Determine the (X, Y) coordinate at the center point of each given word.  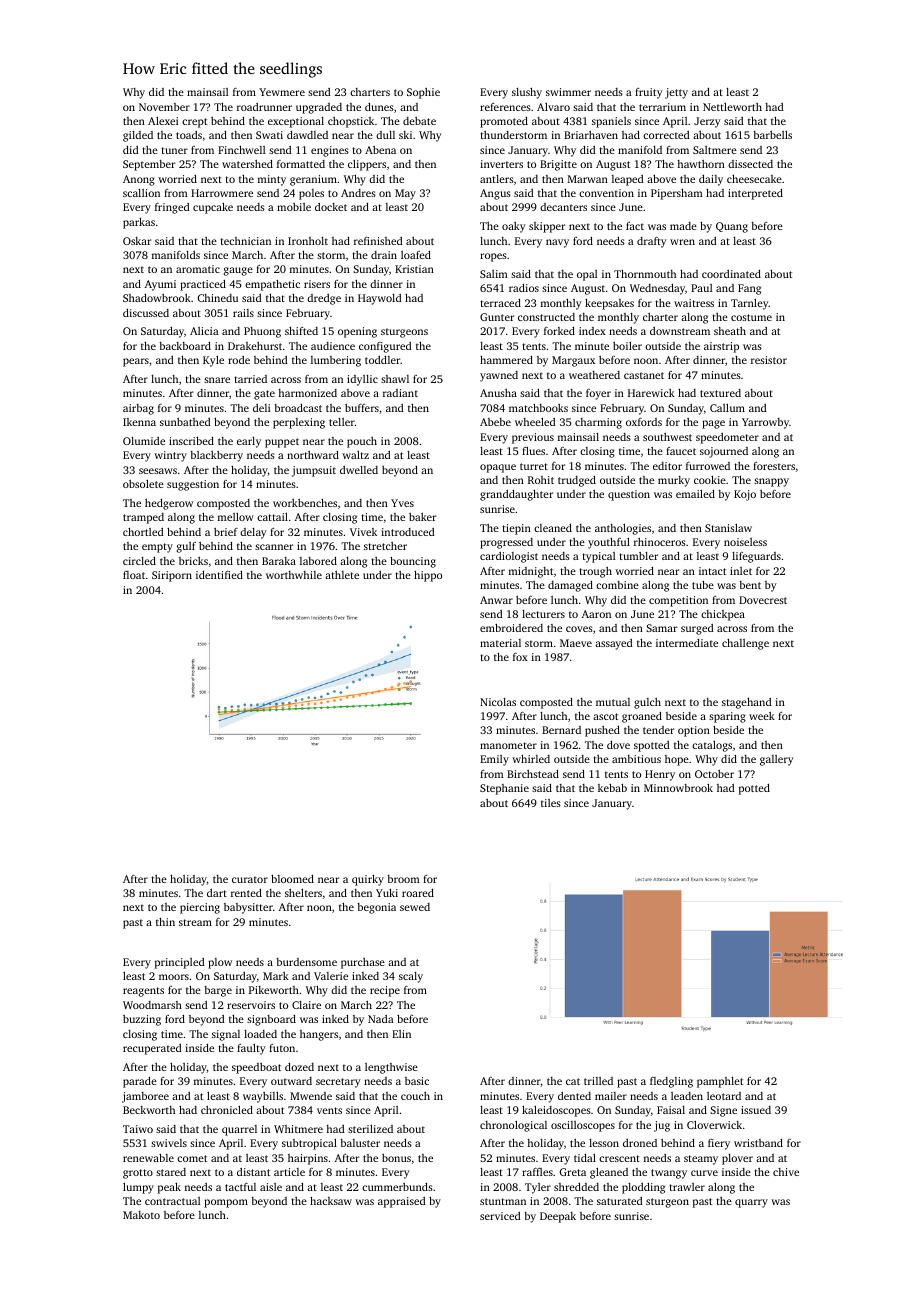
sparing (727, 717)
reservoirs (251, 1005)
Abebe (495, 422)
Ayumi (160, 285)
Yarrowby (765, 423)
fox (520, 657)
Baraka (279, 561)
